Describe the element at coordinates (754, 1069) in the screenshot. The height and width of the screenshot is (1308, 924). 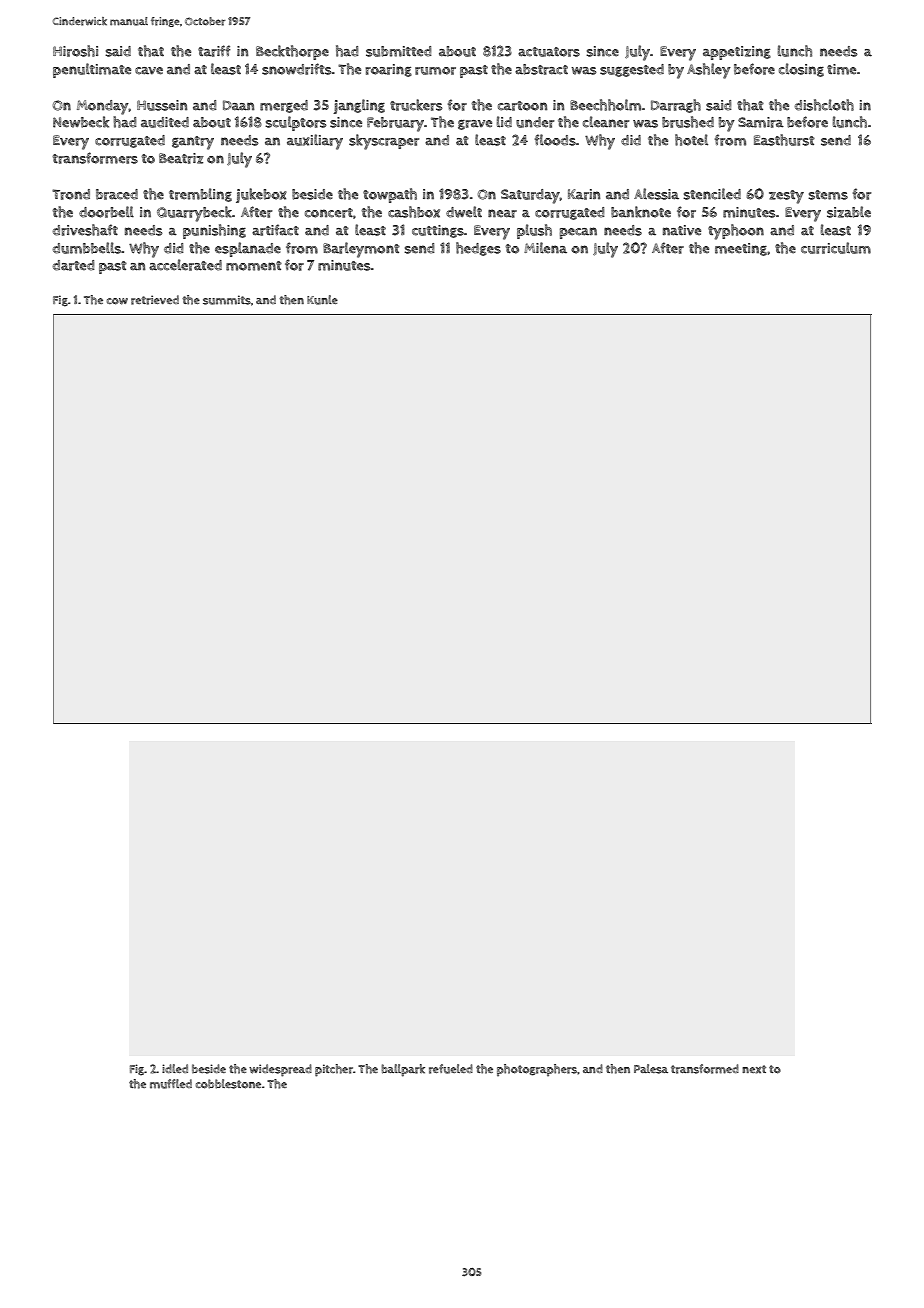
I see `next` at that location.
